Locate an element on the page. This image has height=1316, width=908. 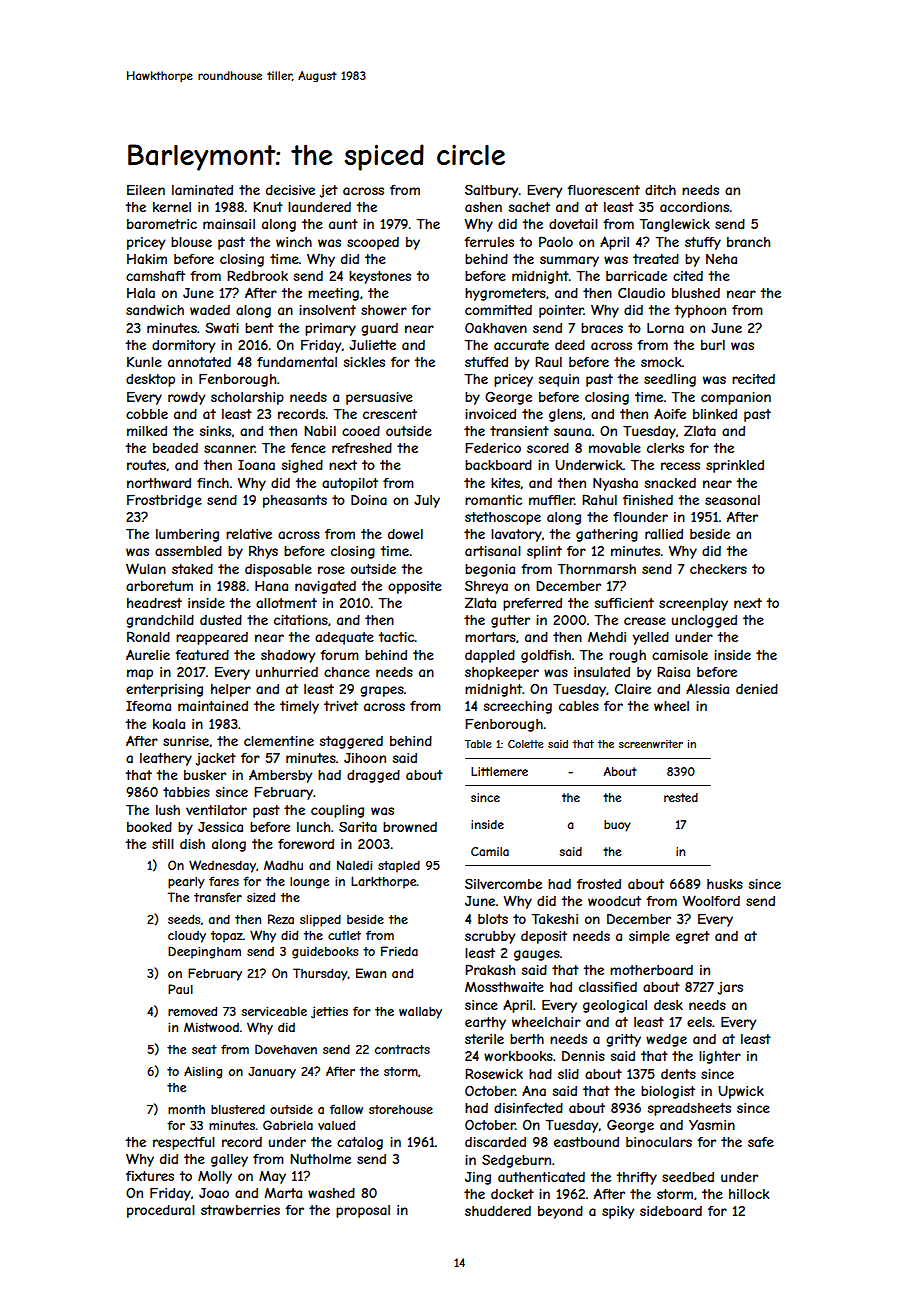
Eileen is located at coordinates (146, 190).
